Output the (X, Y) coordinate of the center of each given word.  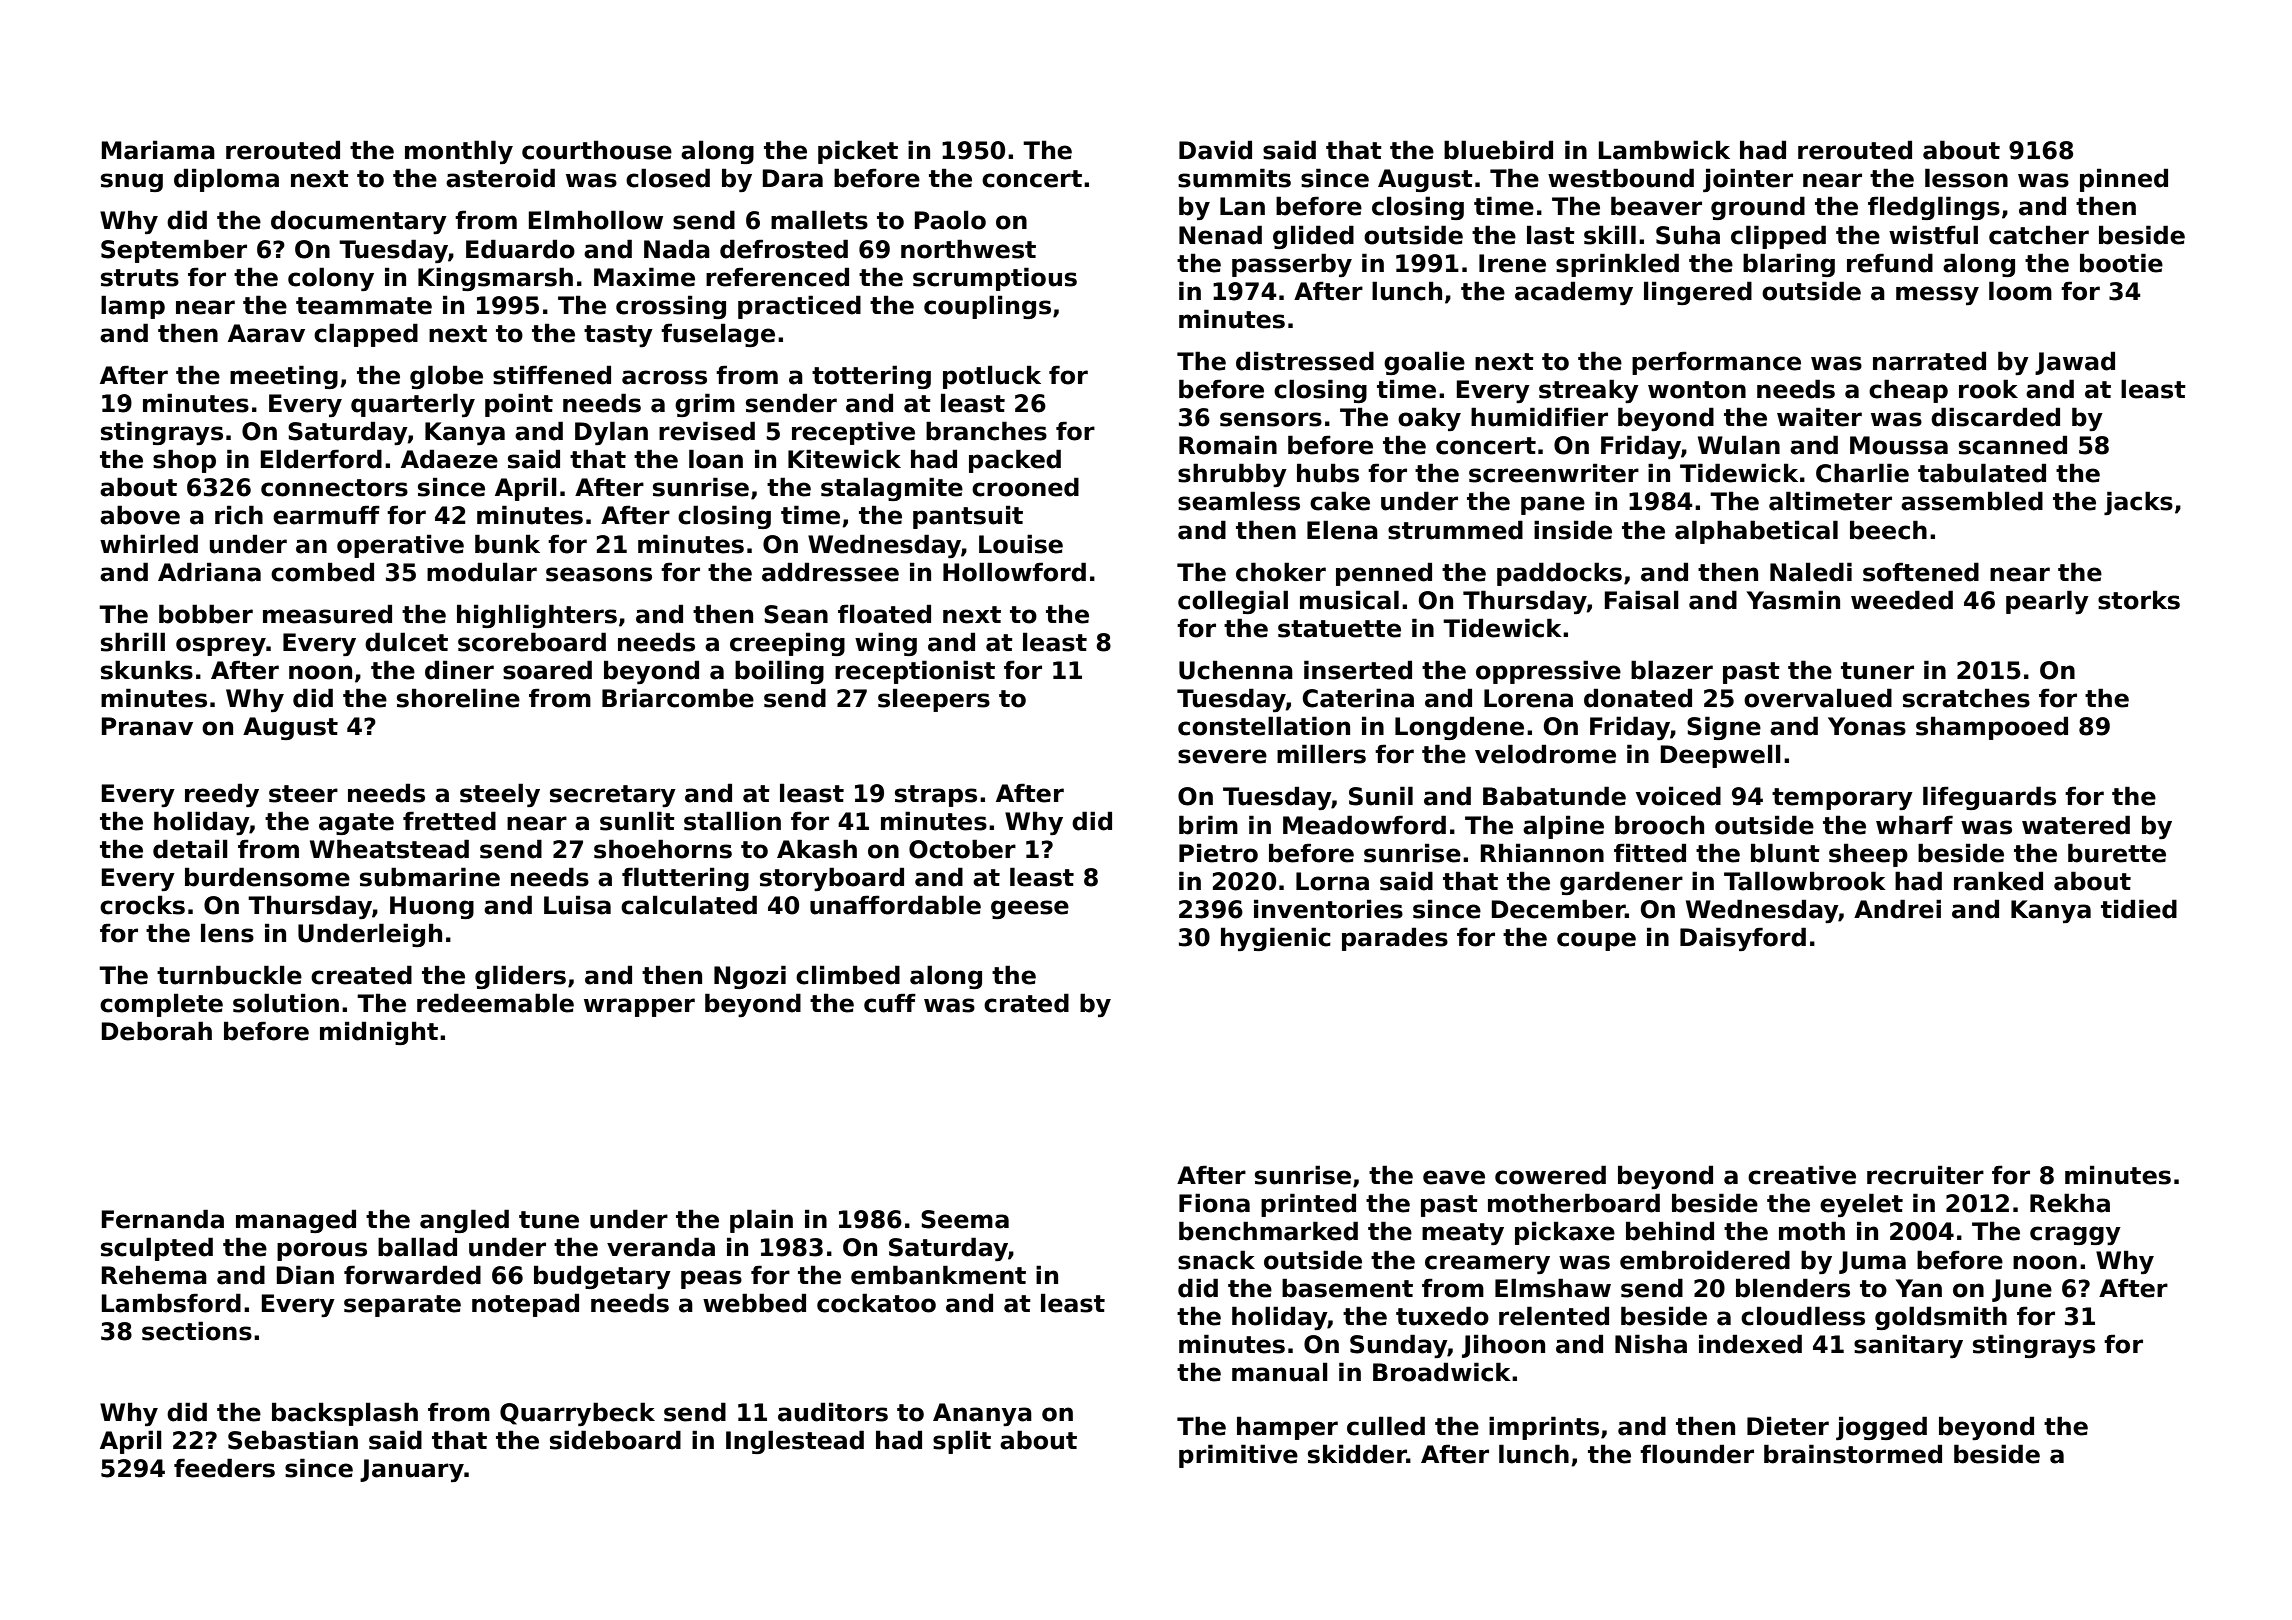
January (412, 1470)
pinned (2124, 180)
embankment (938, 1275)
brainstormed (1853, 1454)
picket (858, 152)
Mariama (158, 150)
